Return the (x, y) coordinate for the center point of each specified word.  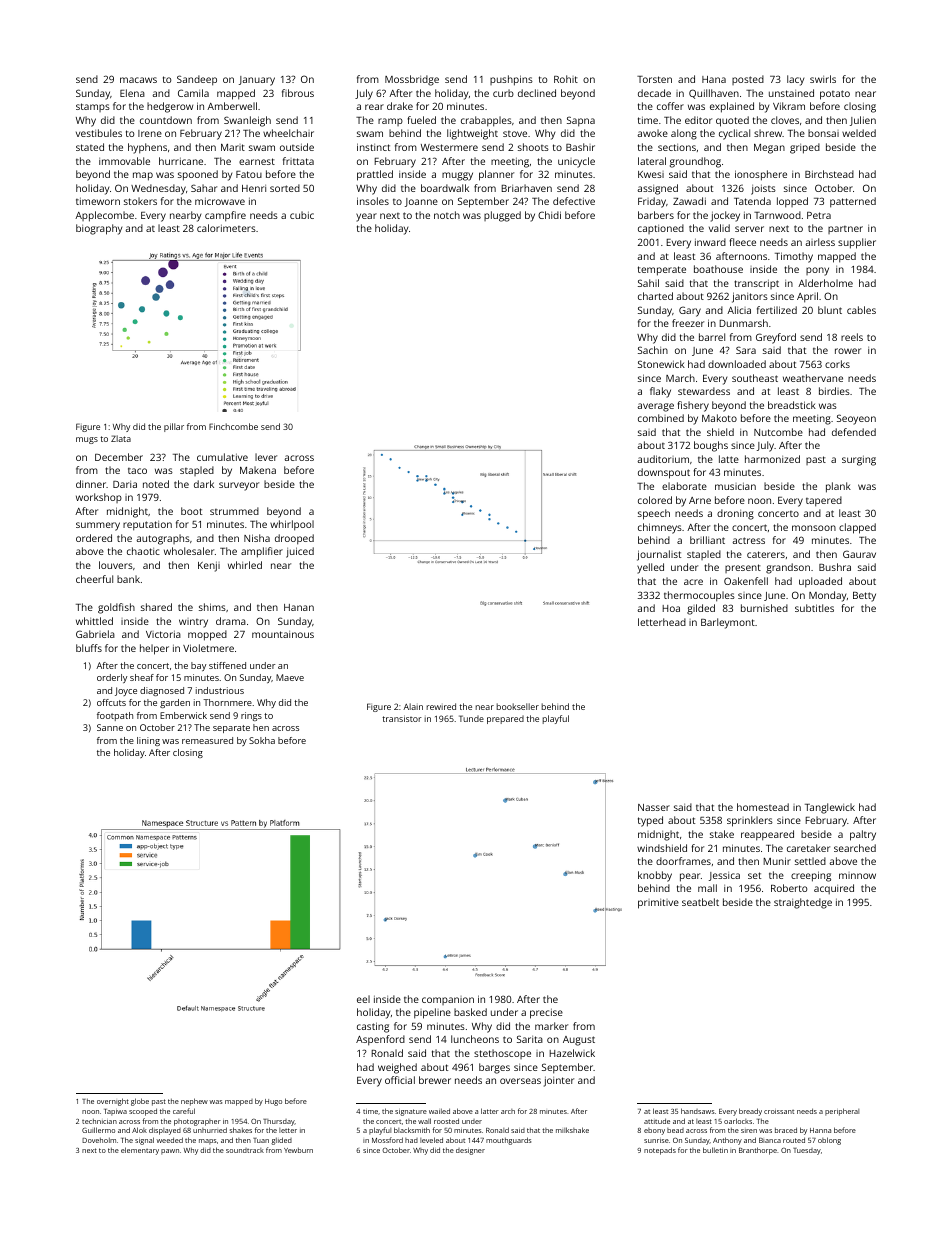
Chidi (549, 215)
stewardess (704, 391)
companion (448, 1000)
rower (848, 351)
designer (470, 1151)
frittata (298, 161)
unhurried (210, 1130)
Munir (777, 861)
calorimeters (226, 228)
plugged (502, 216)
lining (148, 741)
